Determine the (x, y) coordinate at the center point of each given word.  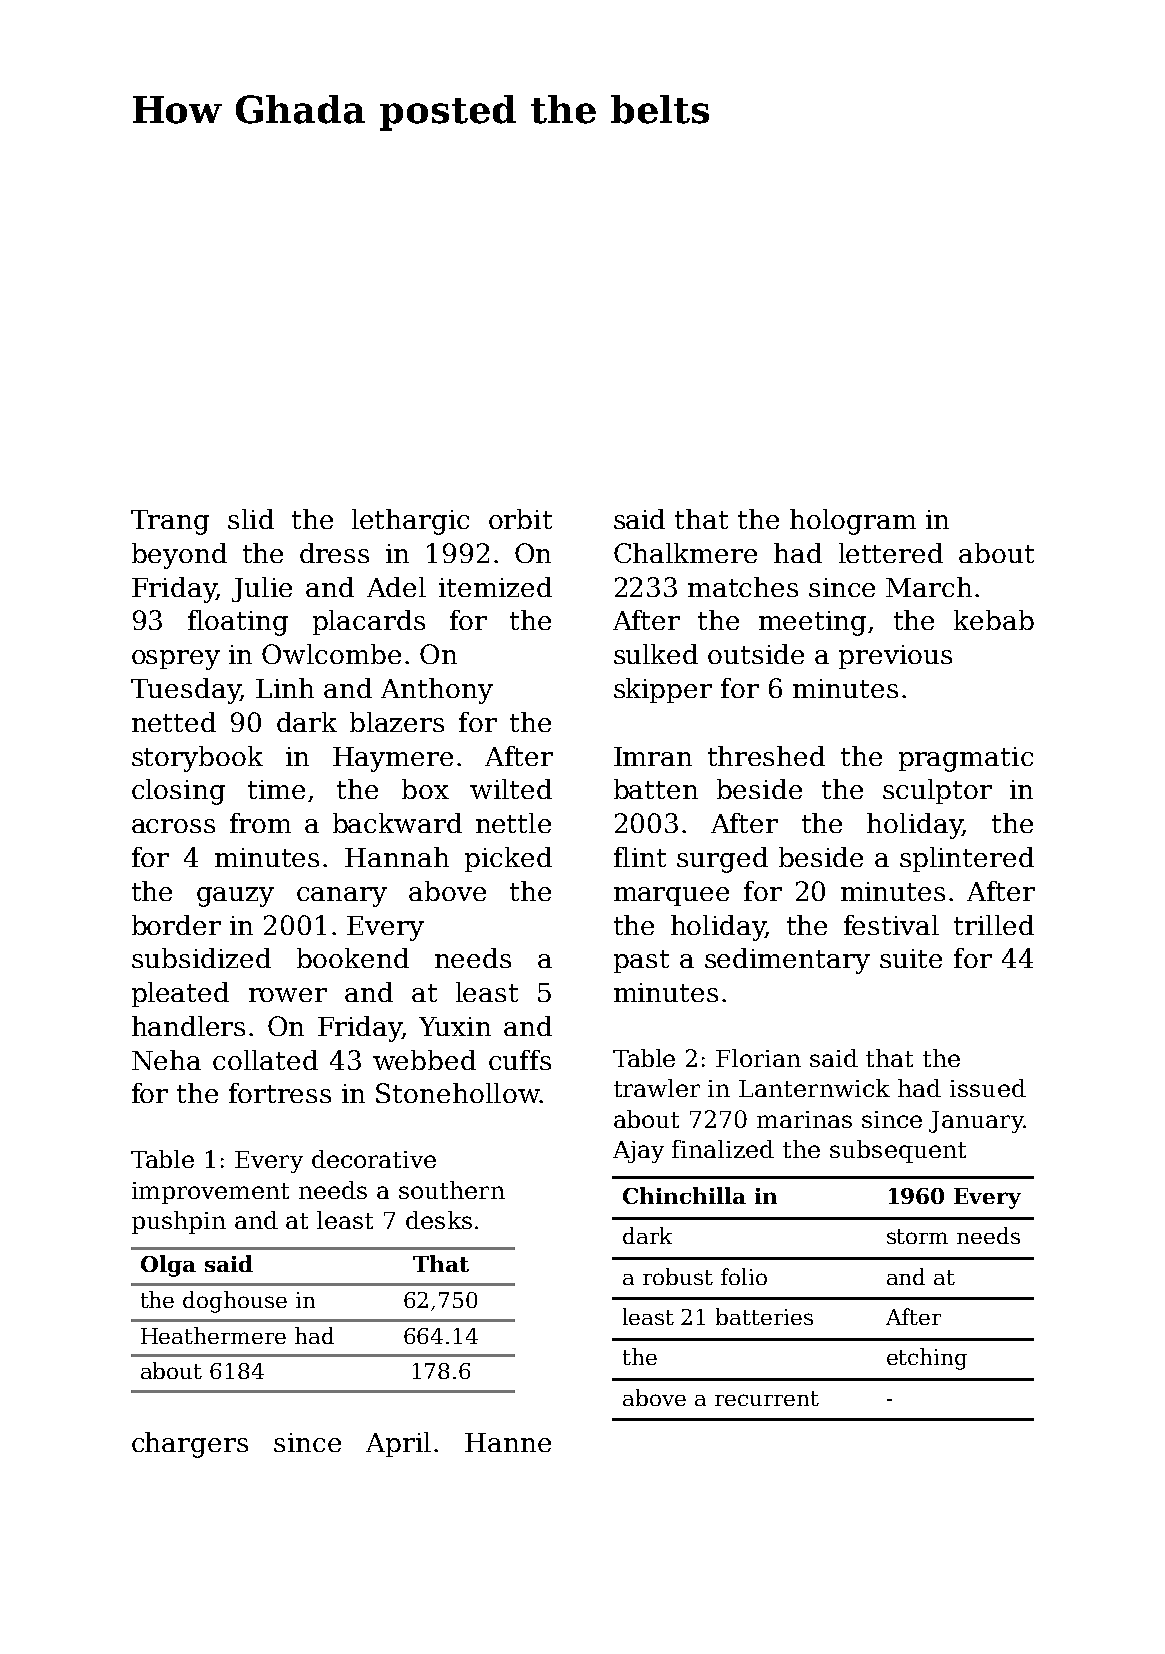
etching (927, 1359)
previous (895, 657)
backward (397, 823)
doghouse (235, 1302)
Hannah (397, 857)
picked (508, 859)
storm (917, 1236)
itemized (495, 587)
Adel (396, 587)
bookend (353, 958)
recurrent (767, 1398)
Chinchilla (684, 1195)
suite (911, 958)
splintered (967, 859)
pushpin (179, 1222)
